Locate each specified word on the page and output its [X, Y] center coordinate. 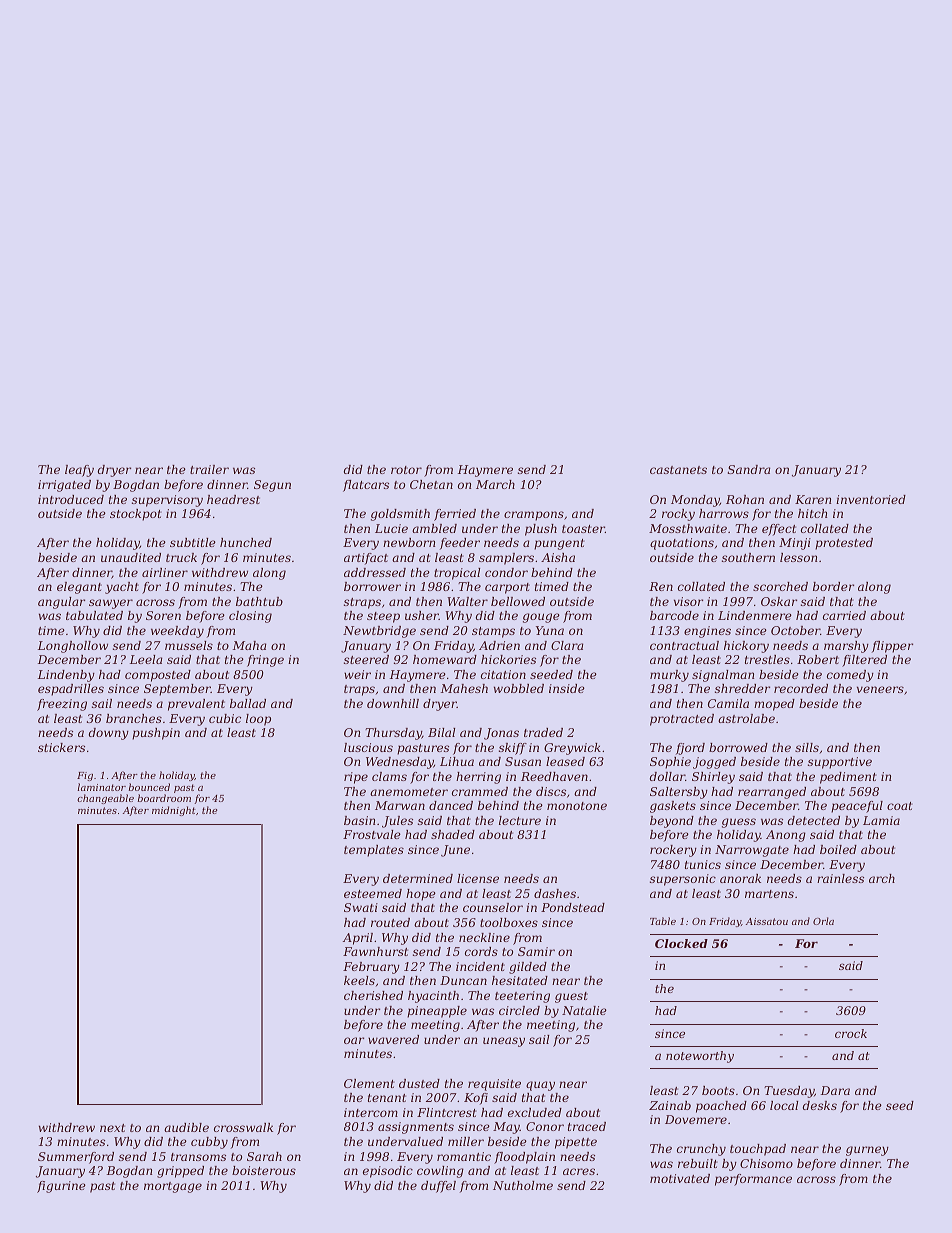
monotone [577, 806]
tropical [457, 574]
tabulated [94, 615]
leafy [79, 471]
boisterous [264, 1170]
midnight [174, 811]
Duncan [463, 980]
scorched [780, 586]
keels [359, 980]
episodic [388, 1172]
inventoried [871, 499]
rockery [673, 851]
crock [851, 1033]
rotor [406, 470]
